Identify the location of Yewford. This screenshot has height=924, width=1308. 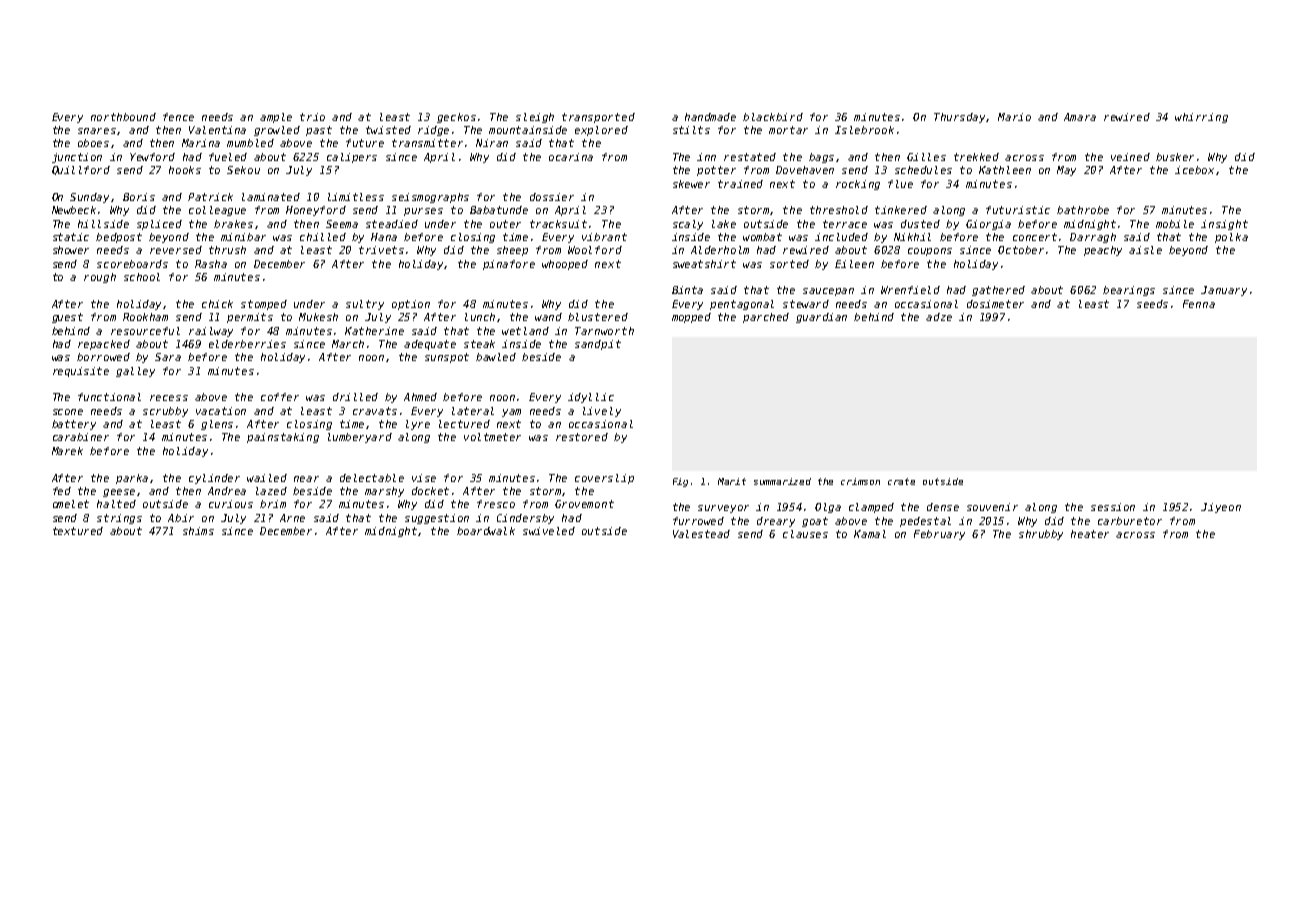
(152, 157).
